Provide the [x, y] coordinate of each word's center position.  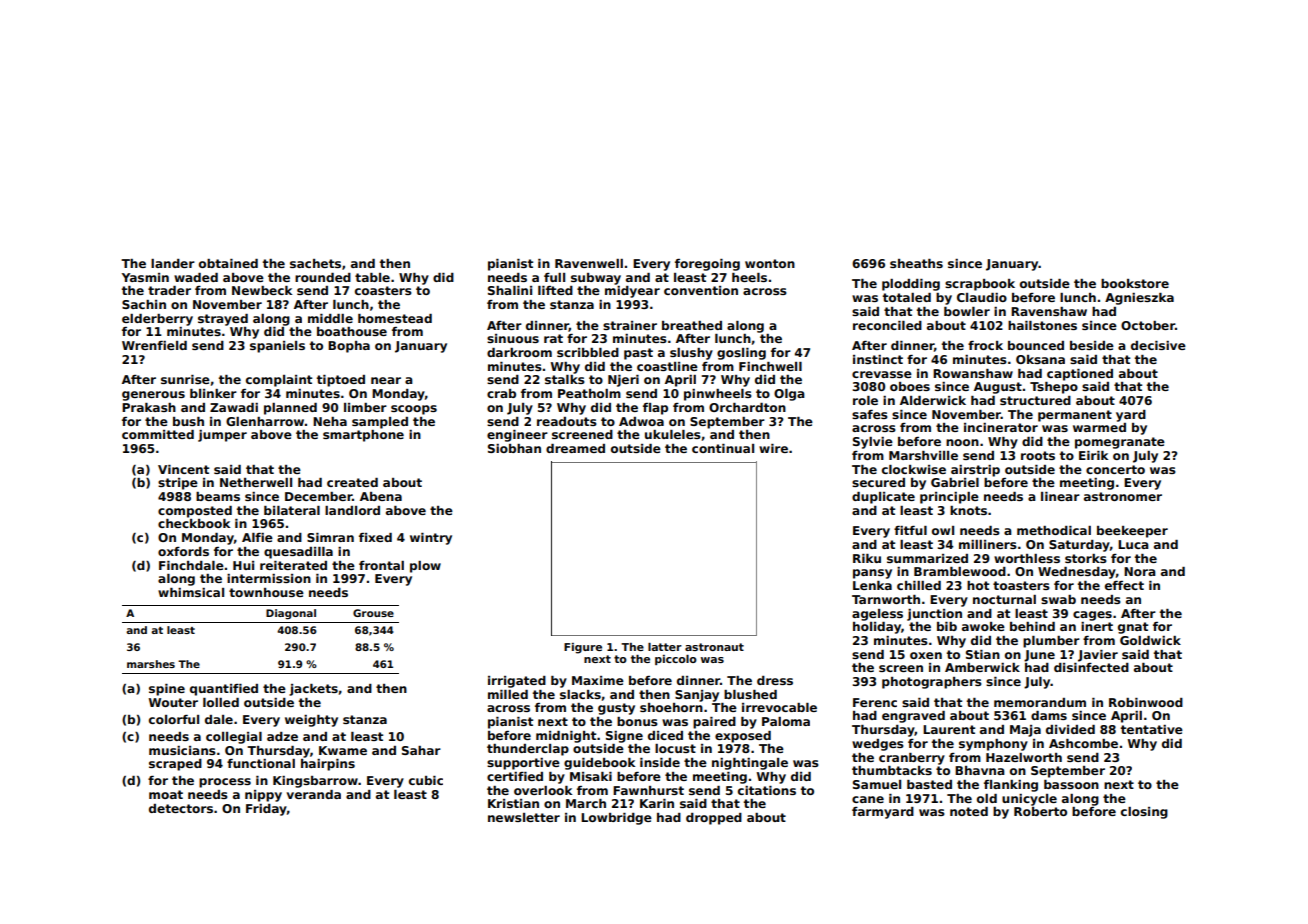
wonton [770, 263]
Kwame [343, 750]
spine [167, 690]
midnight [566, 737]
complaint [279, 381]
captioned [1080, 375]
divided [1070, 729]
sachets [315, 263]
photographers [932, 683]
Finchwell [770, 366]
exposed [743, 737]
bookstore [1135, 283]
